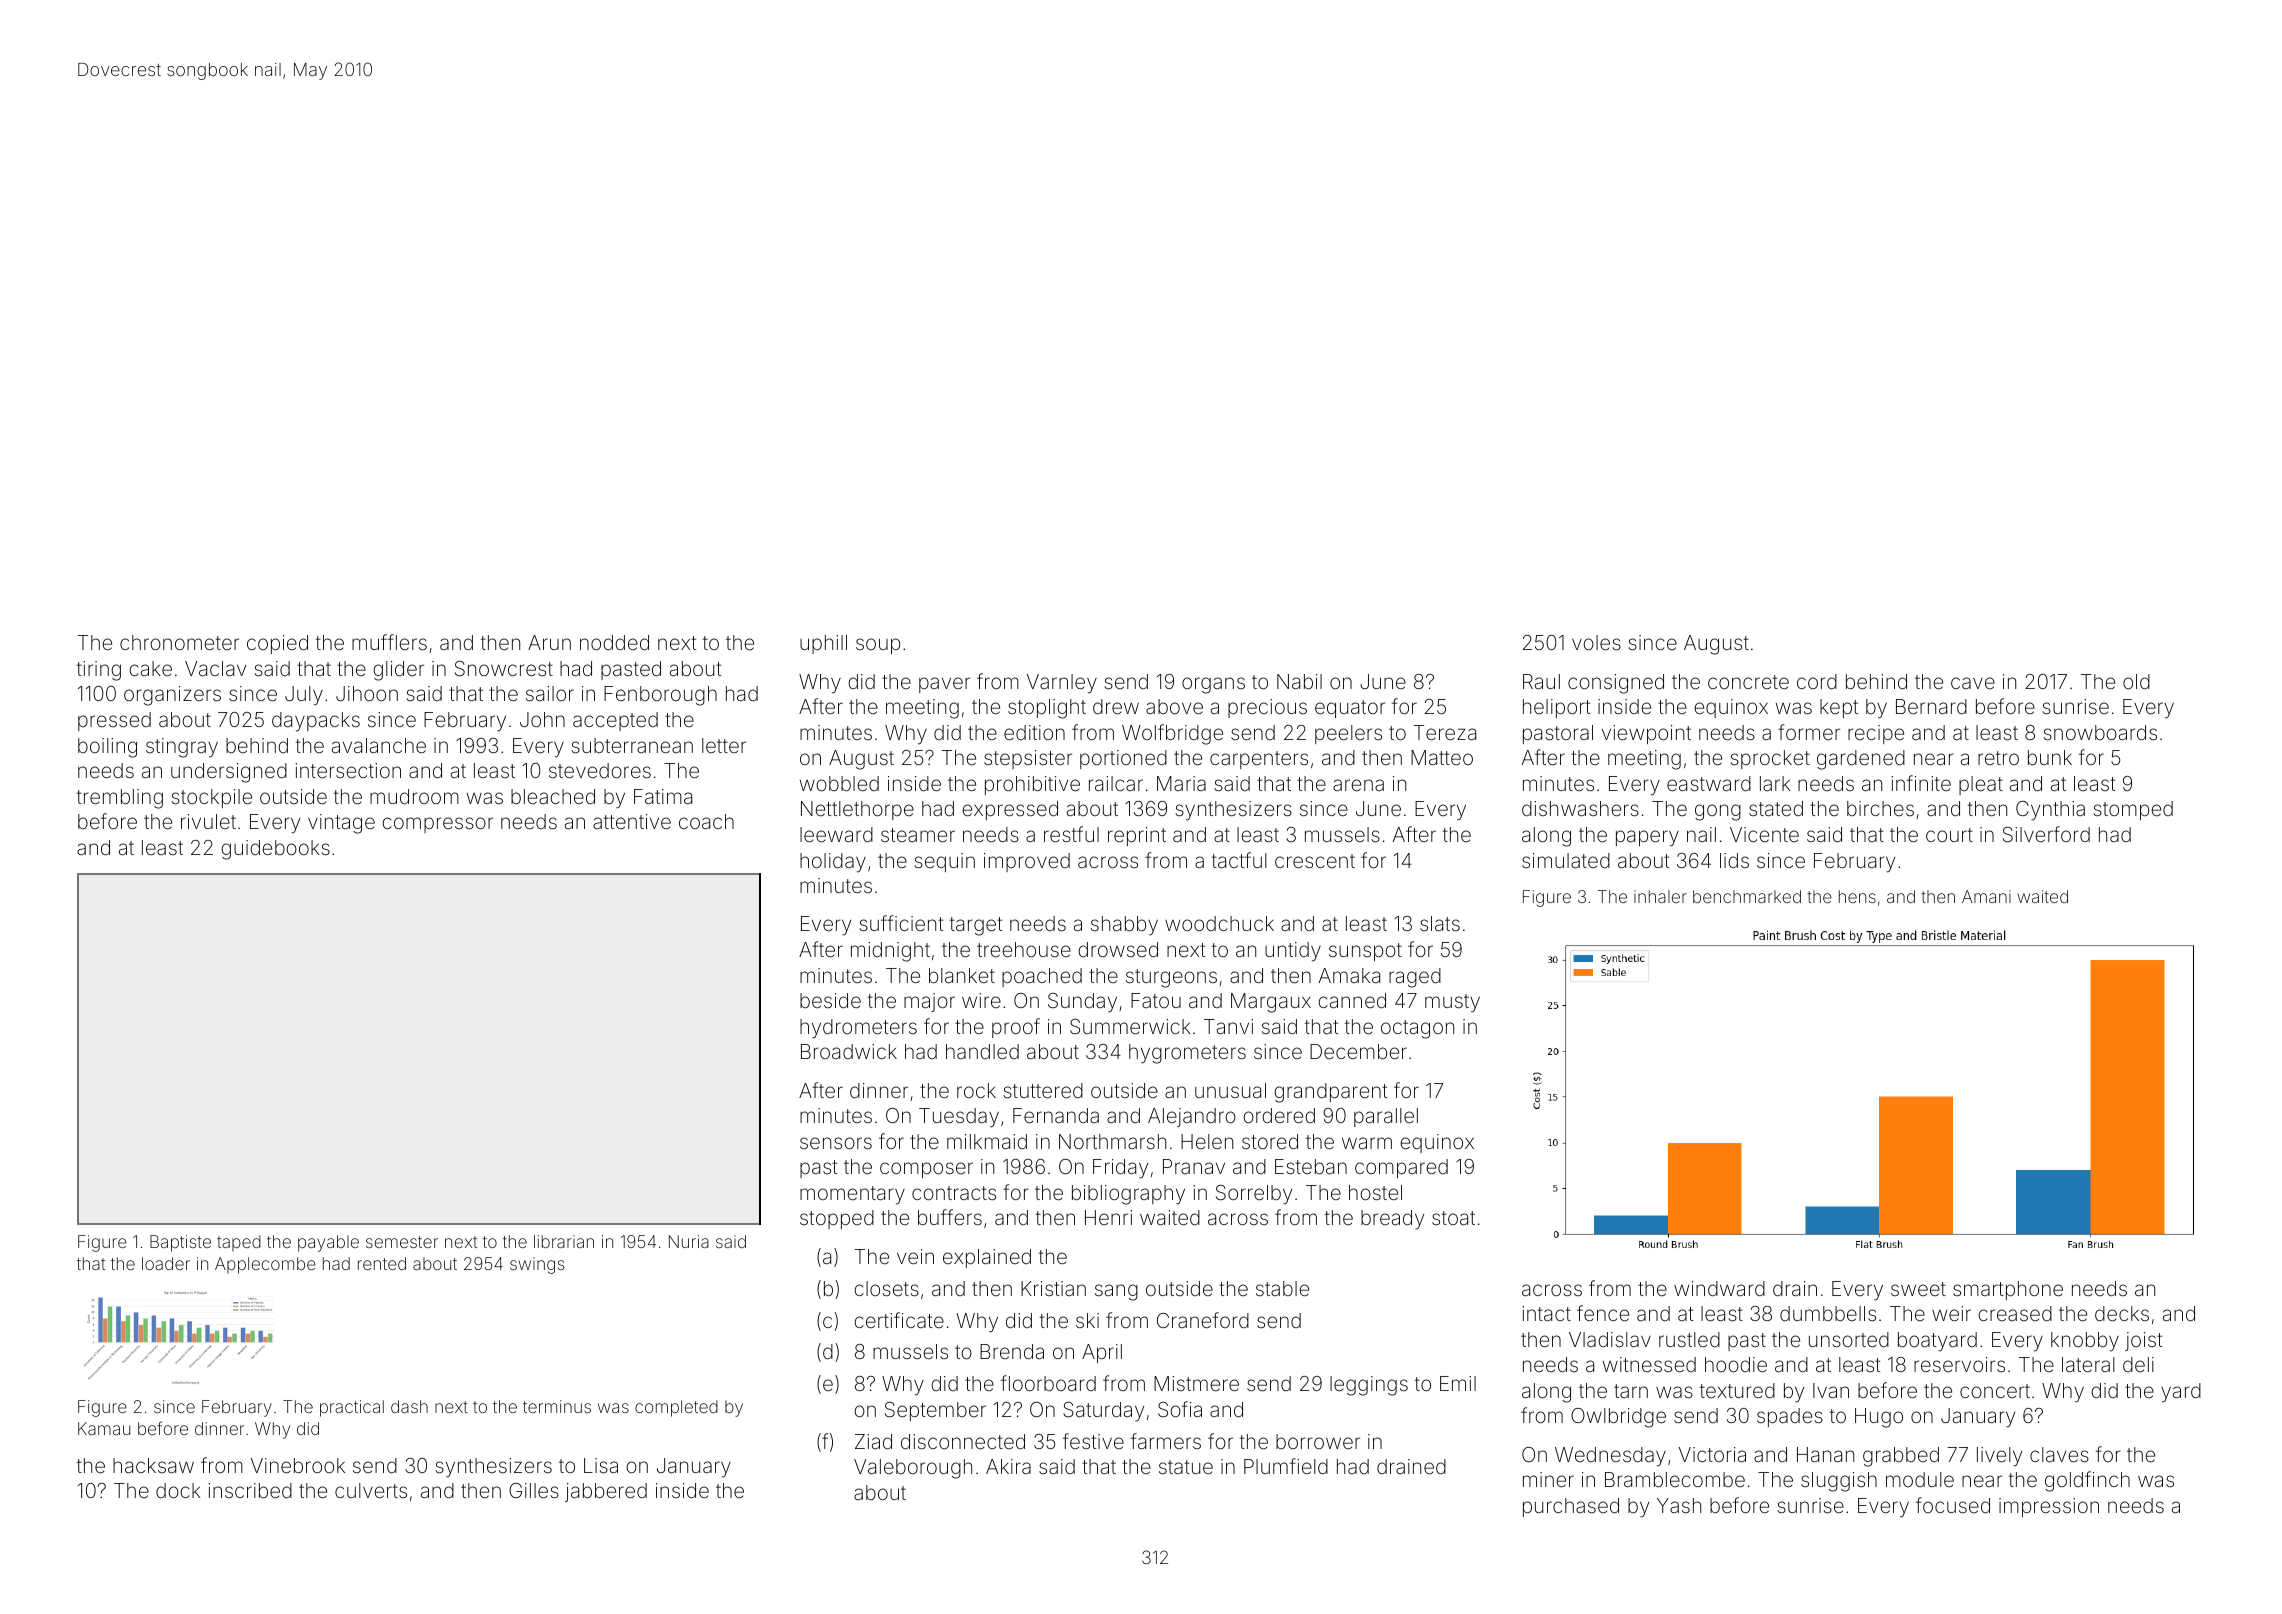 The height and width of the page is (1614, 2282). I want to click on guidebooks, so click(275, 850).
